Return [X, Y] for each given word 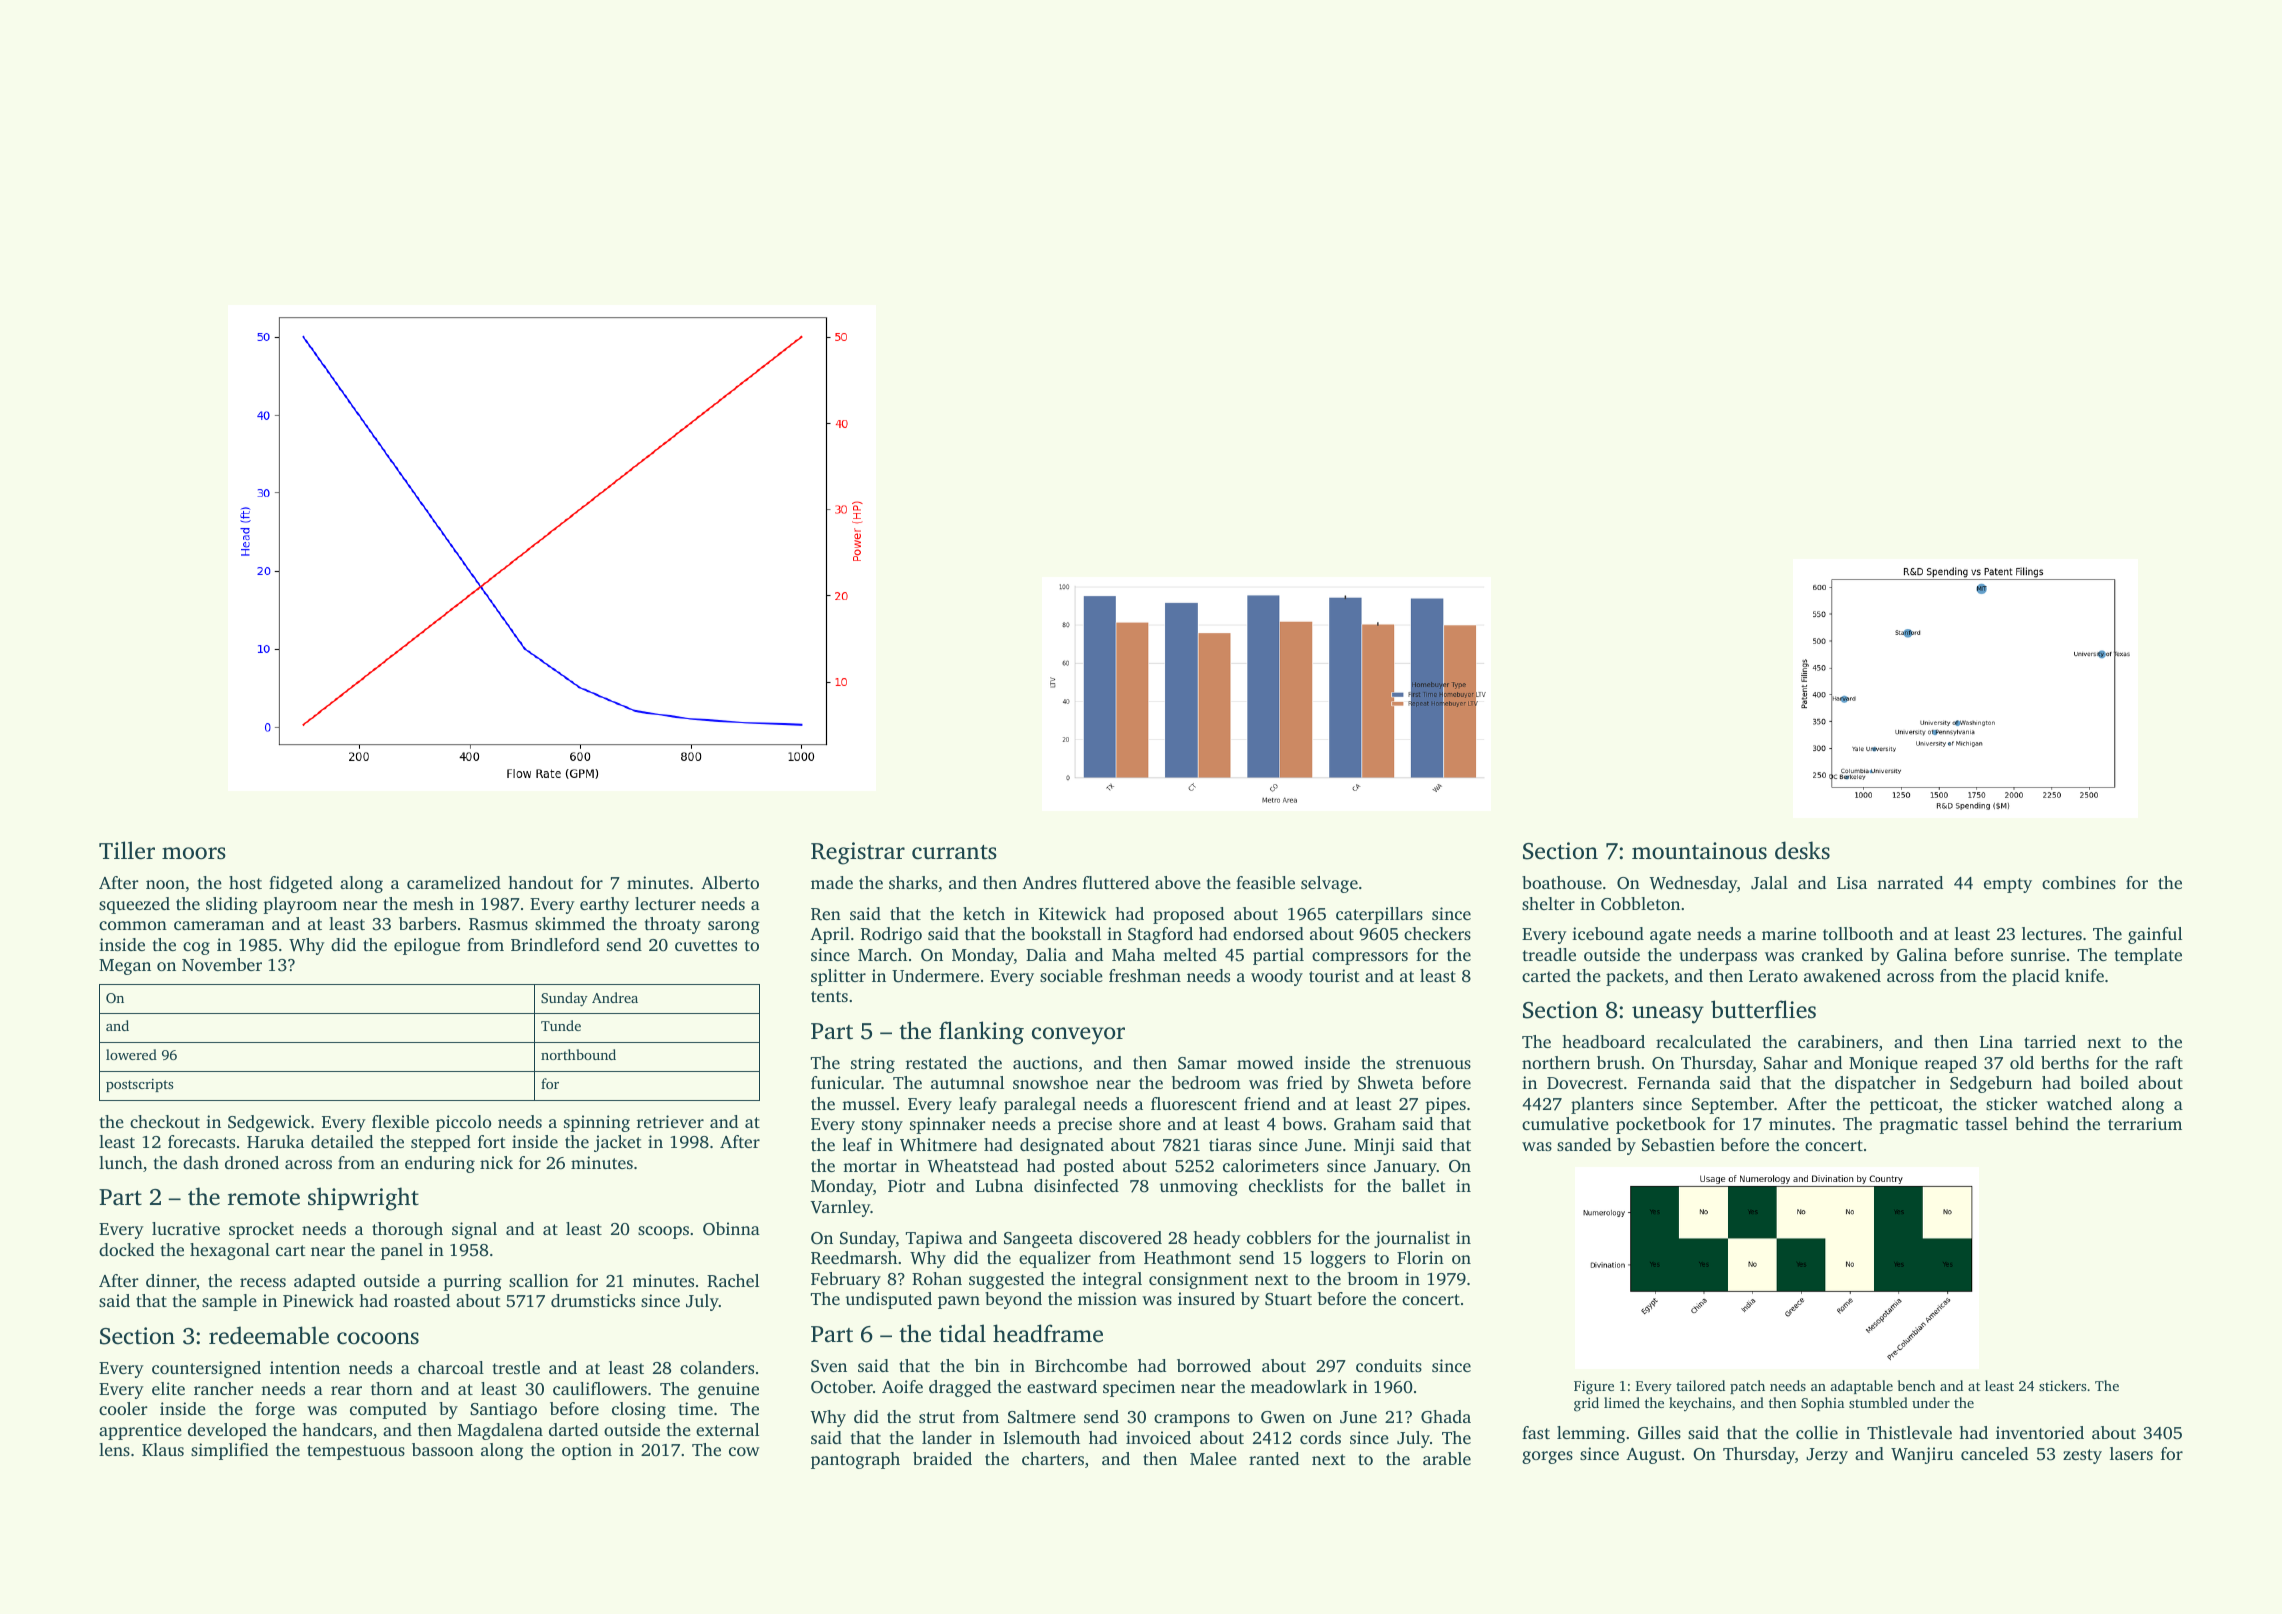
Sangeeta [1038, 1240]
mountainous [1699, 851]
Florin [1420, 1257]
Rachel [733, 1281]
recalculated [1703, 1041]
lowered [131, 1054]
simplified [229, 1451]
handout [540, 882]
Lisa [1852, 882]
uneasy [1668, 1015]
